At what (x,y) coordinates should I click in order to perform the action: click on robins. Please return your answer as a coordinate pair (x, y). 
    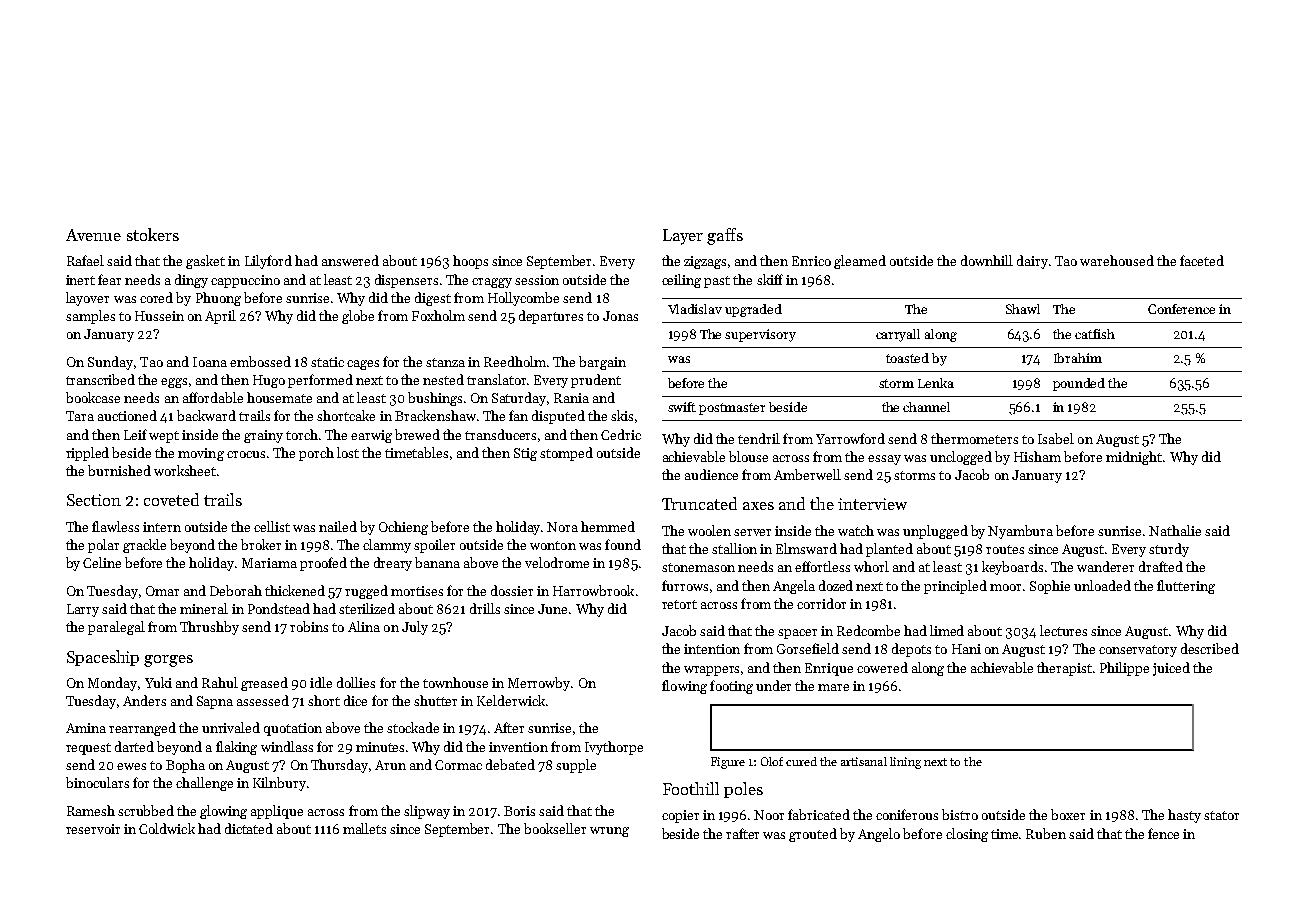
    Looking at the image, I should click on (309, 626).
